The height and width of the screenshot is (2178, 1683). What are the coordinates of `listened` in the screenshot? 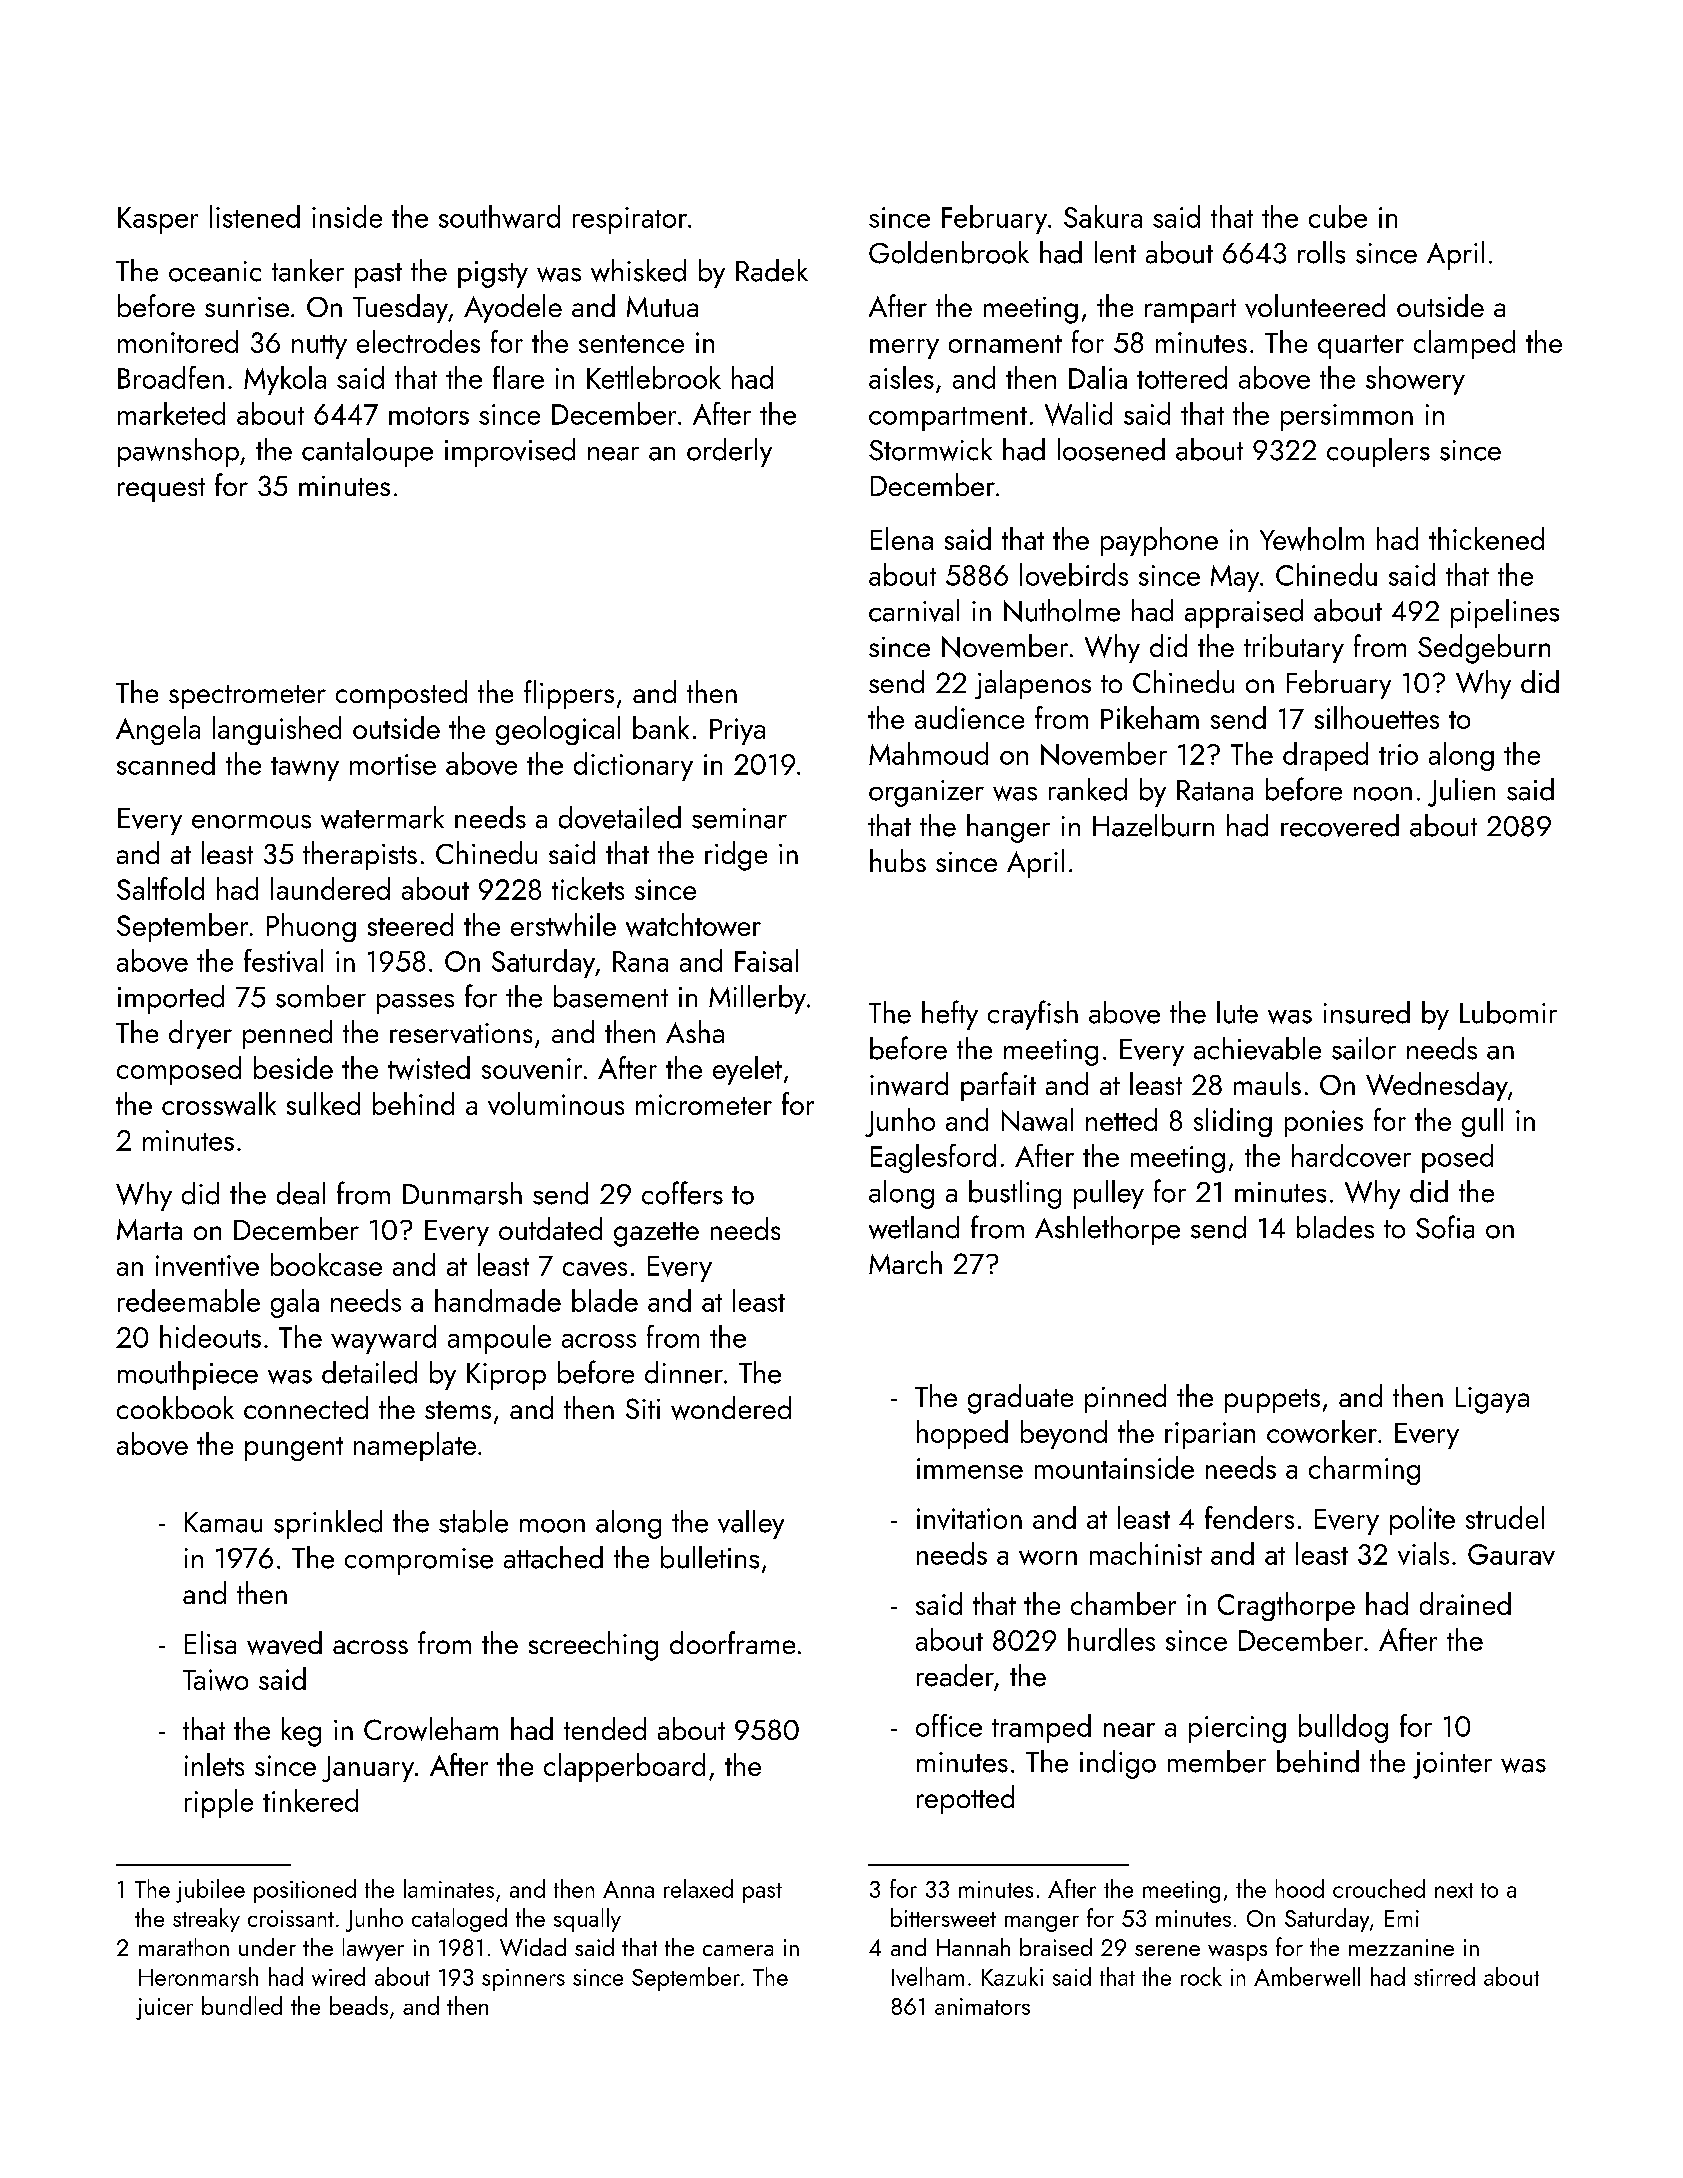 It's located at (255, 216).
